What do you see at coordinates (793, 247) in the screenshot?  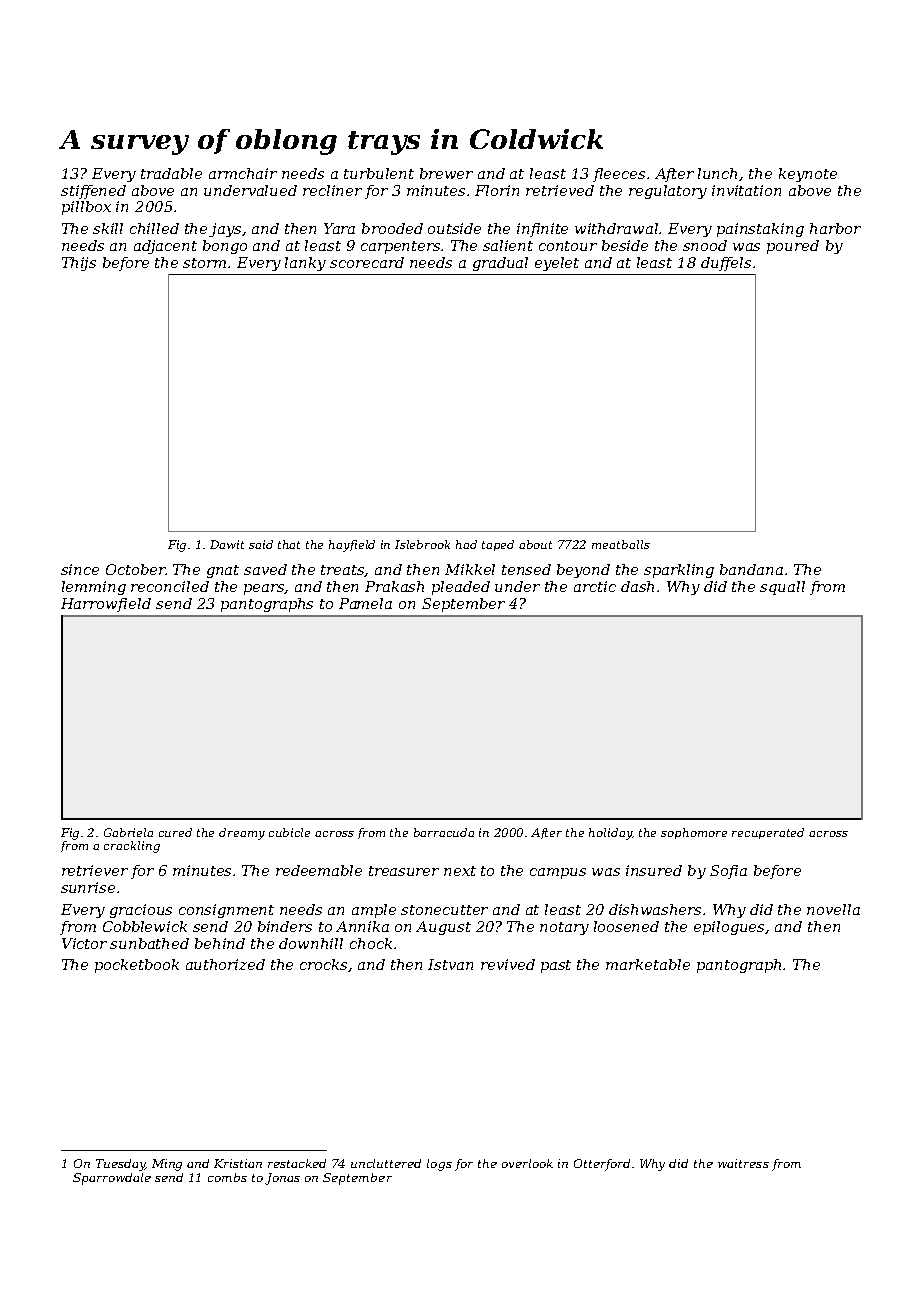 I see `poured` at bounding box center [793, 247].
